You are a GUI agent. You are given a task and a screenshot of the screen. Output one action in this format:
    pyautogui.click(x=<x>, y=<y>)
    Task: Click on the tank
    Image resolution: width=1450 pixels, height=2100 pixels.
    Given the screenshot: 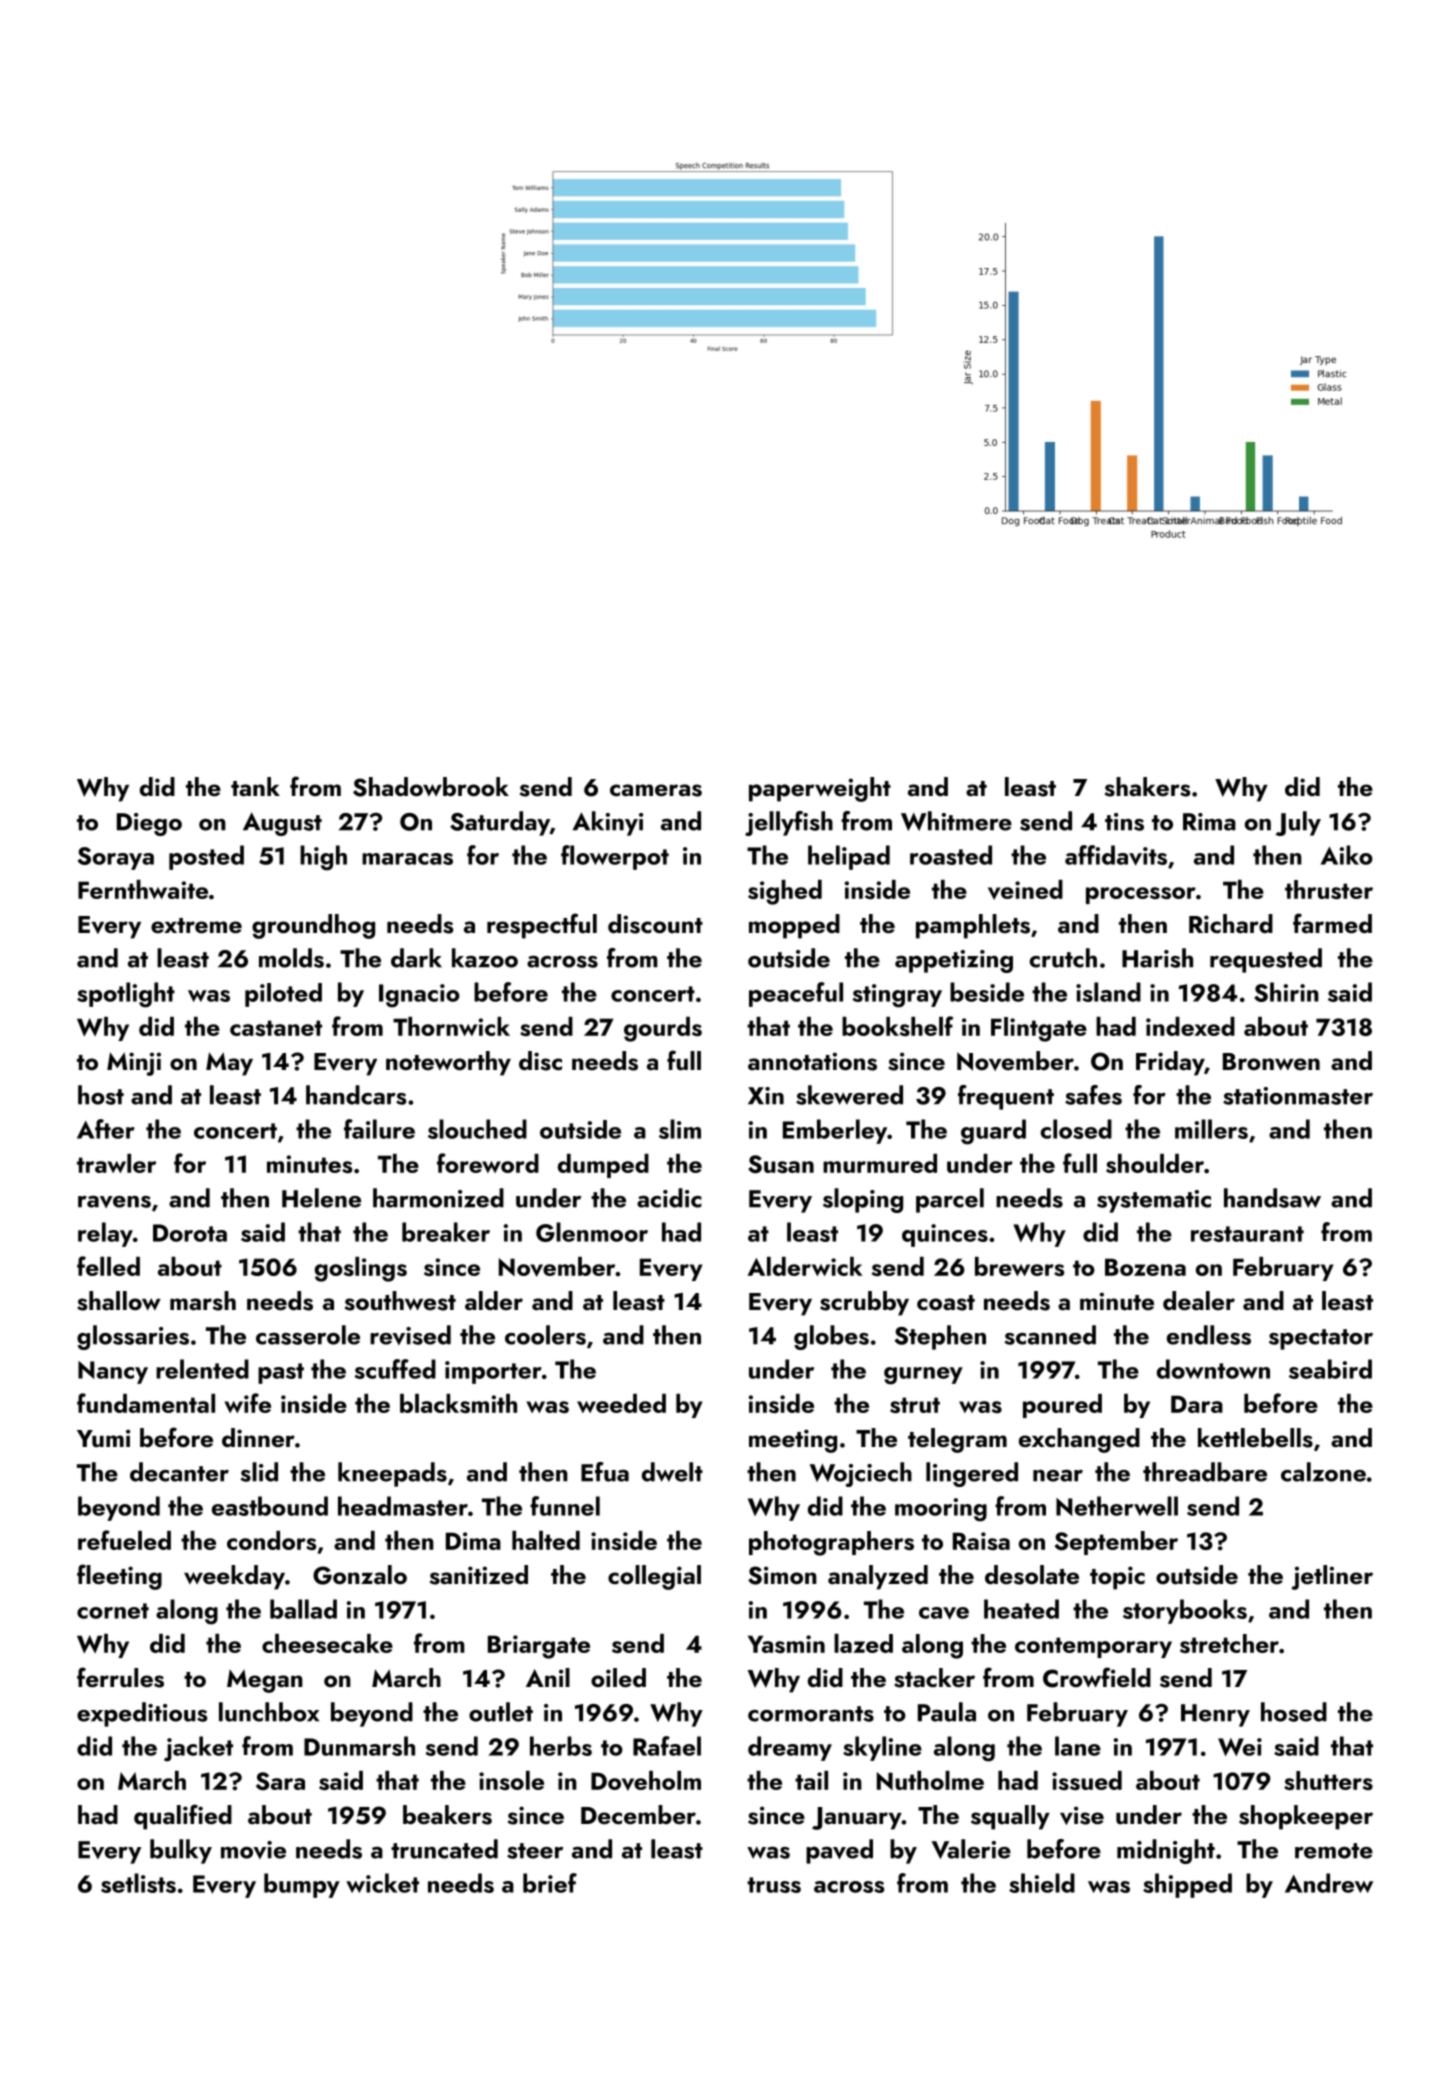 What is the action you would take?
    pyautogui.click(x=255, y=786)
